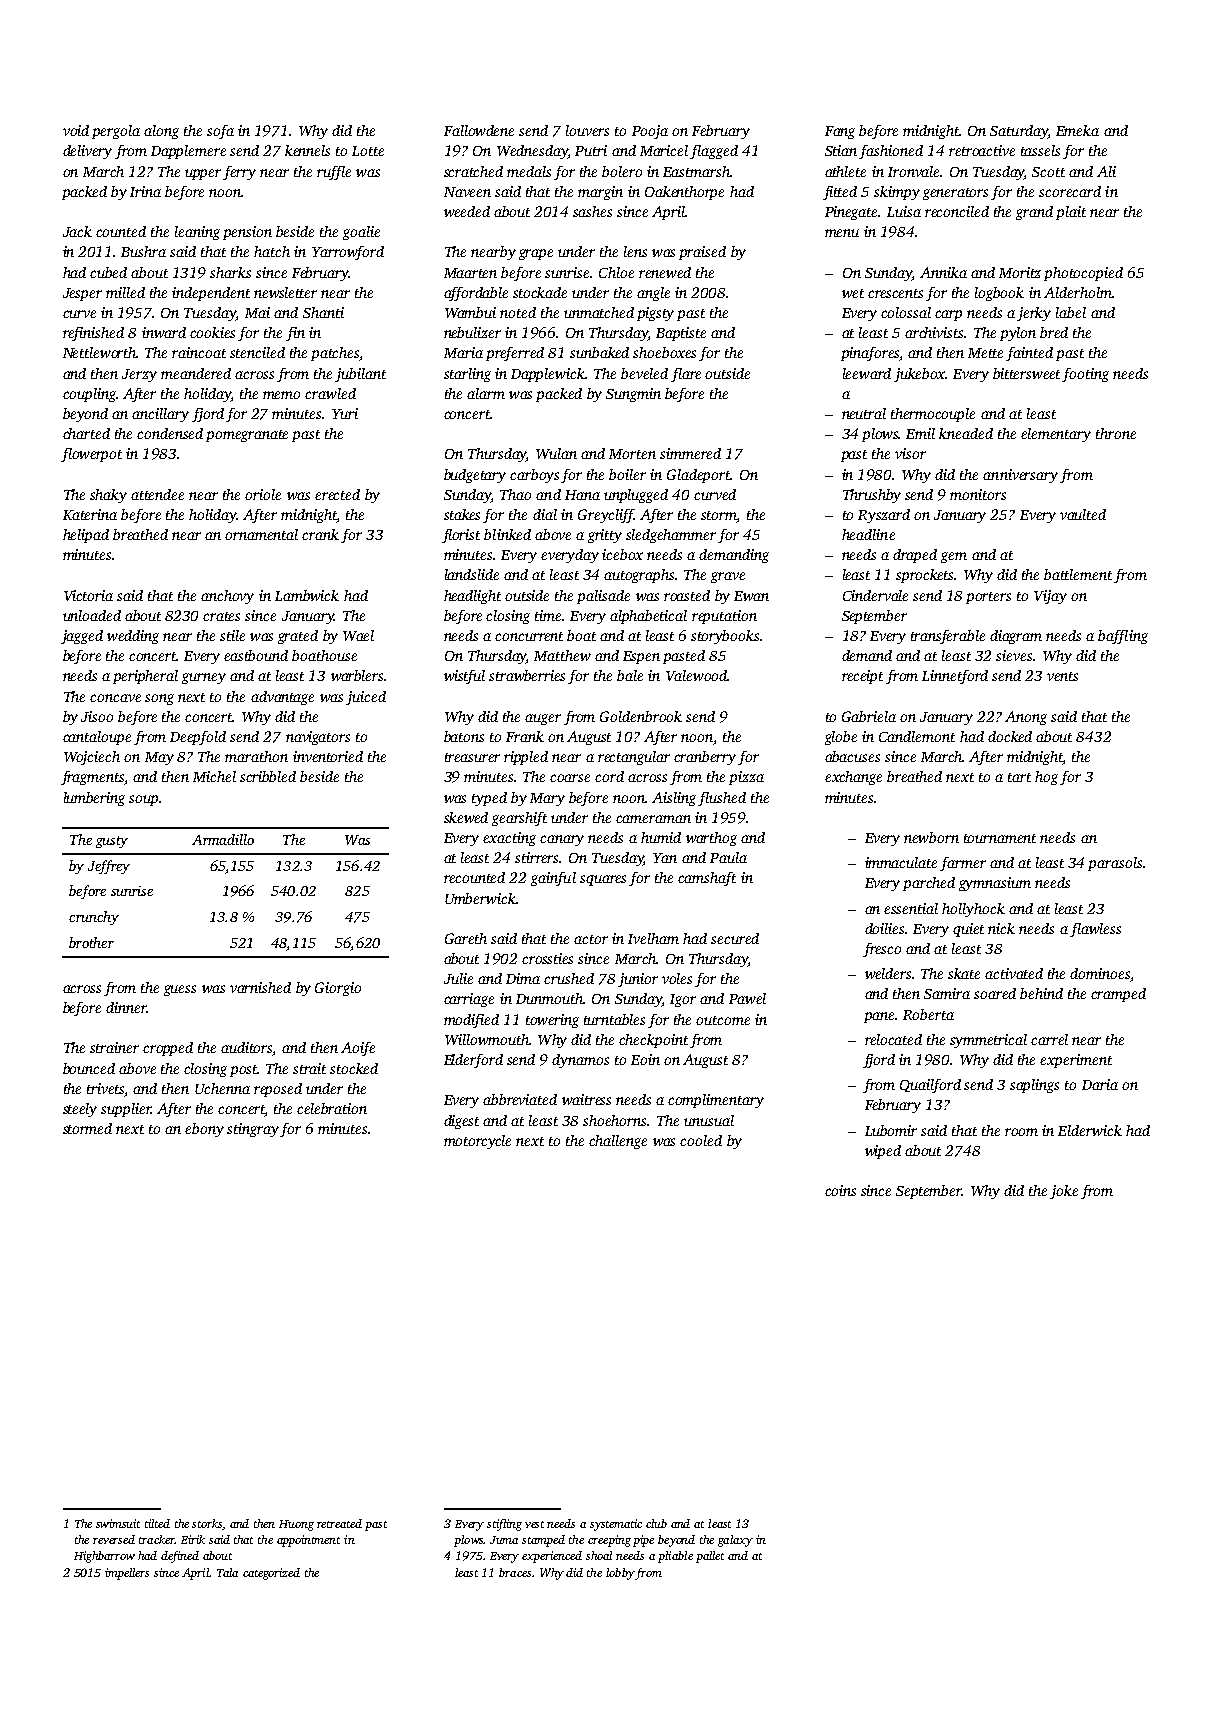 The width and height of the screenshot is (1214, 1717). I want to click on vaulted, so click(1083, 514).
